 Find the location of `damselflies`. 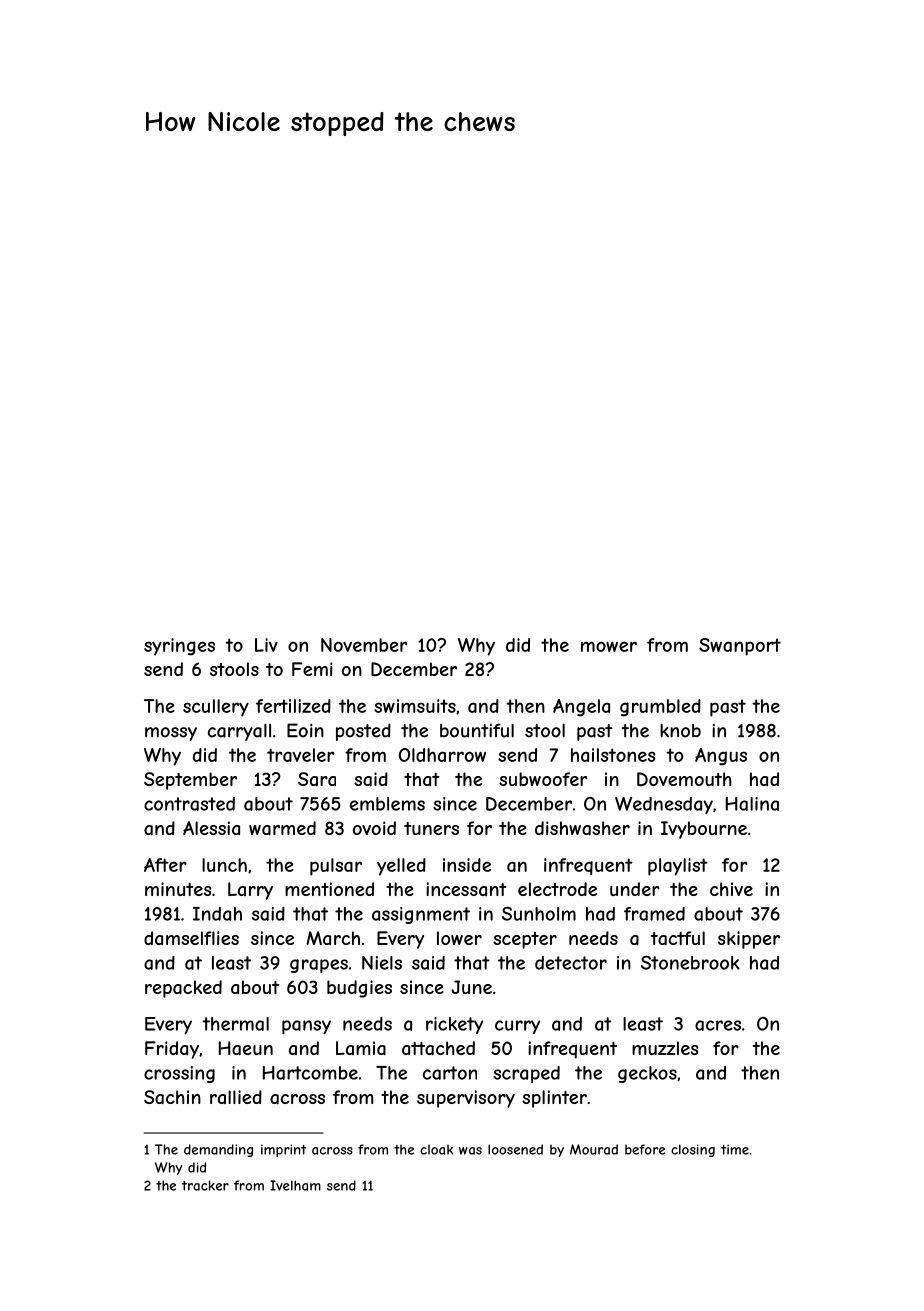

damselflies is located at coordinates (191, 938).
